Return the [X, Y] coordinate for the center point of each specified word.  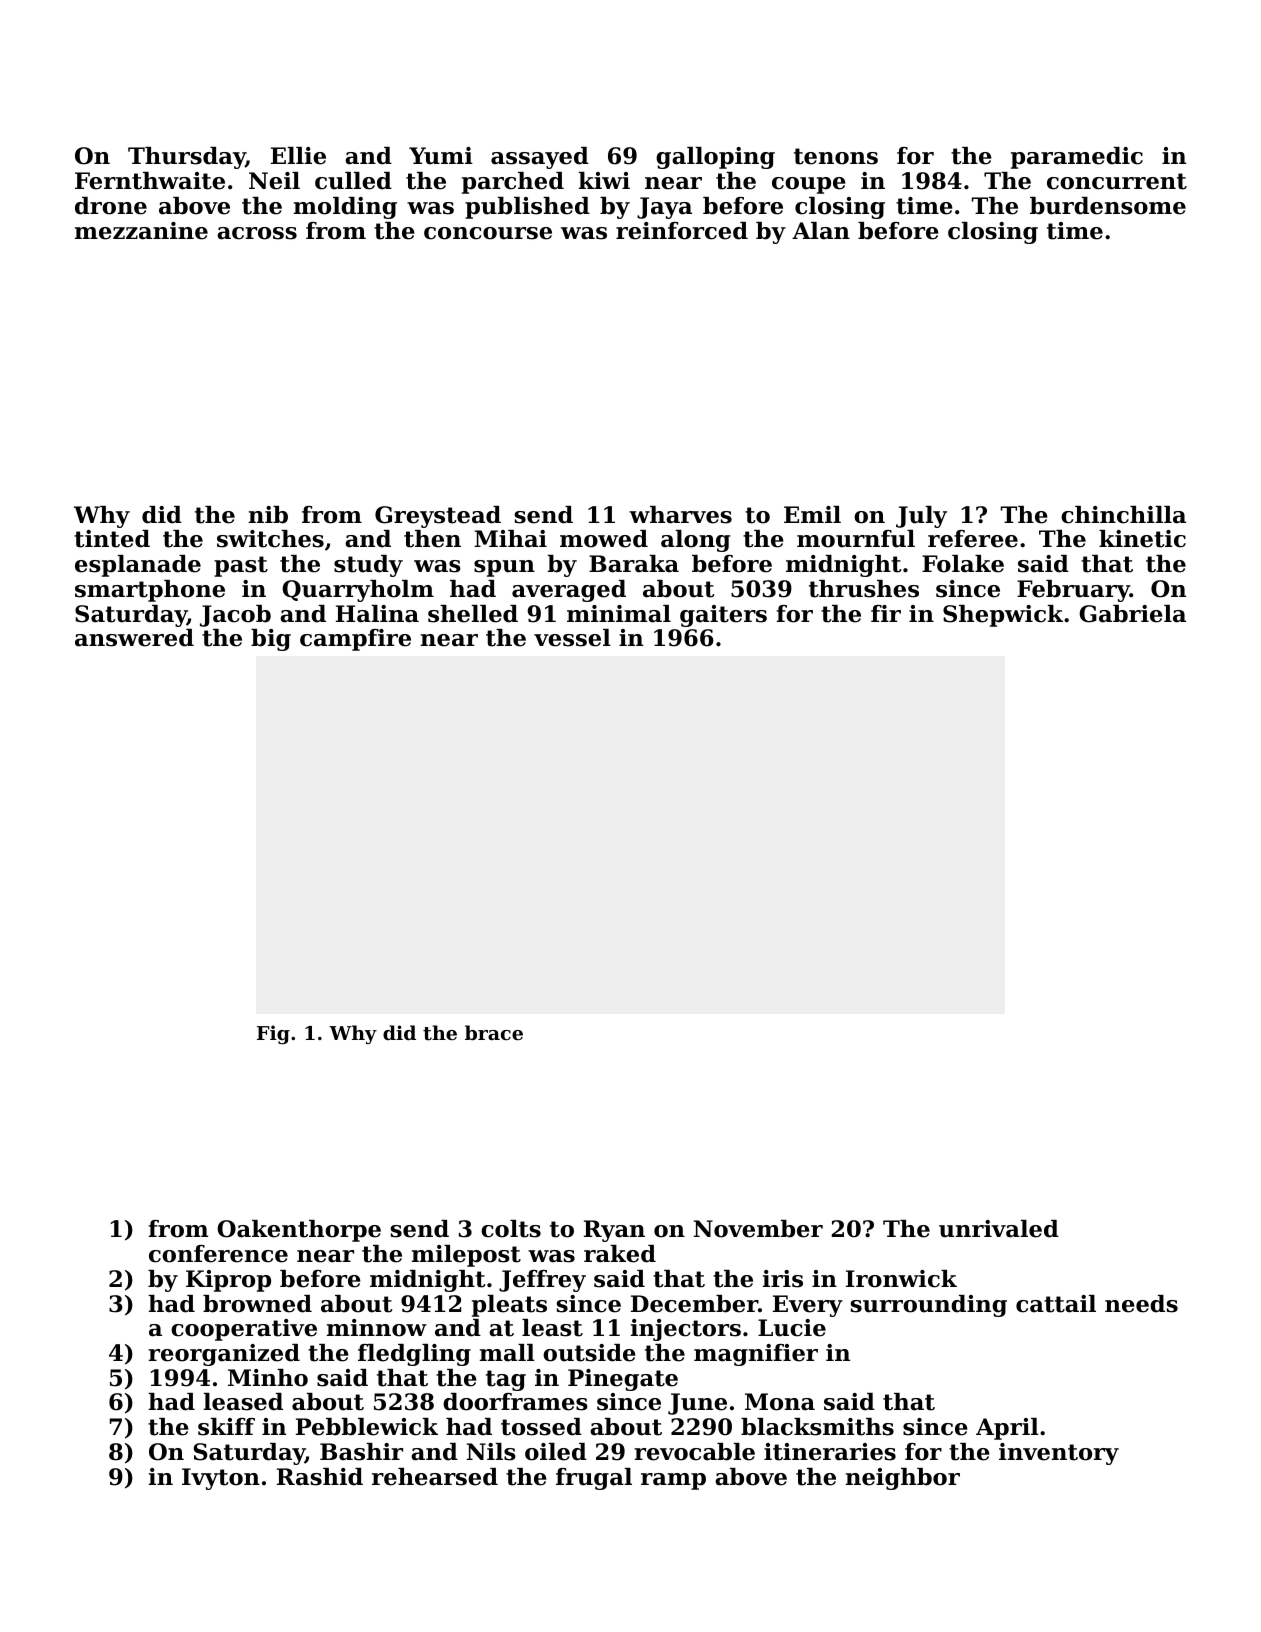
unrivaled [999, 1229]
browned [257, 1304]
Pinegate [623, 1380]
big [271, 640]
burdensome [1108, 206]
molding [345, 208]
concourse [488, 233]
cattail [1056, 1304]
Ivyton [221, 1479]
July [921, 517]
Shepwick [1003, 616]
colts [511, 1229]
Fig [273, 1034]
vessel [572, 638]
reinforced [682, 231]
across [257, 233]
